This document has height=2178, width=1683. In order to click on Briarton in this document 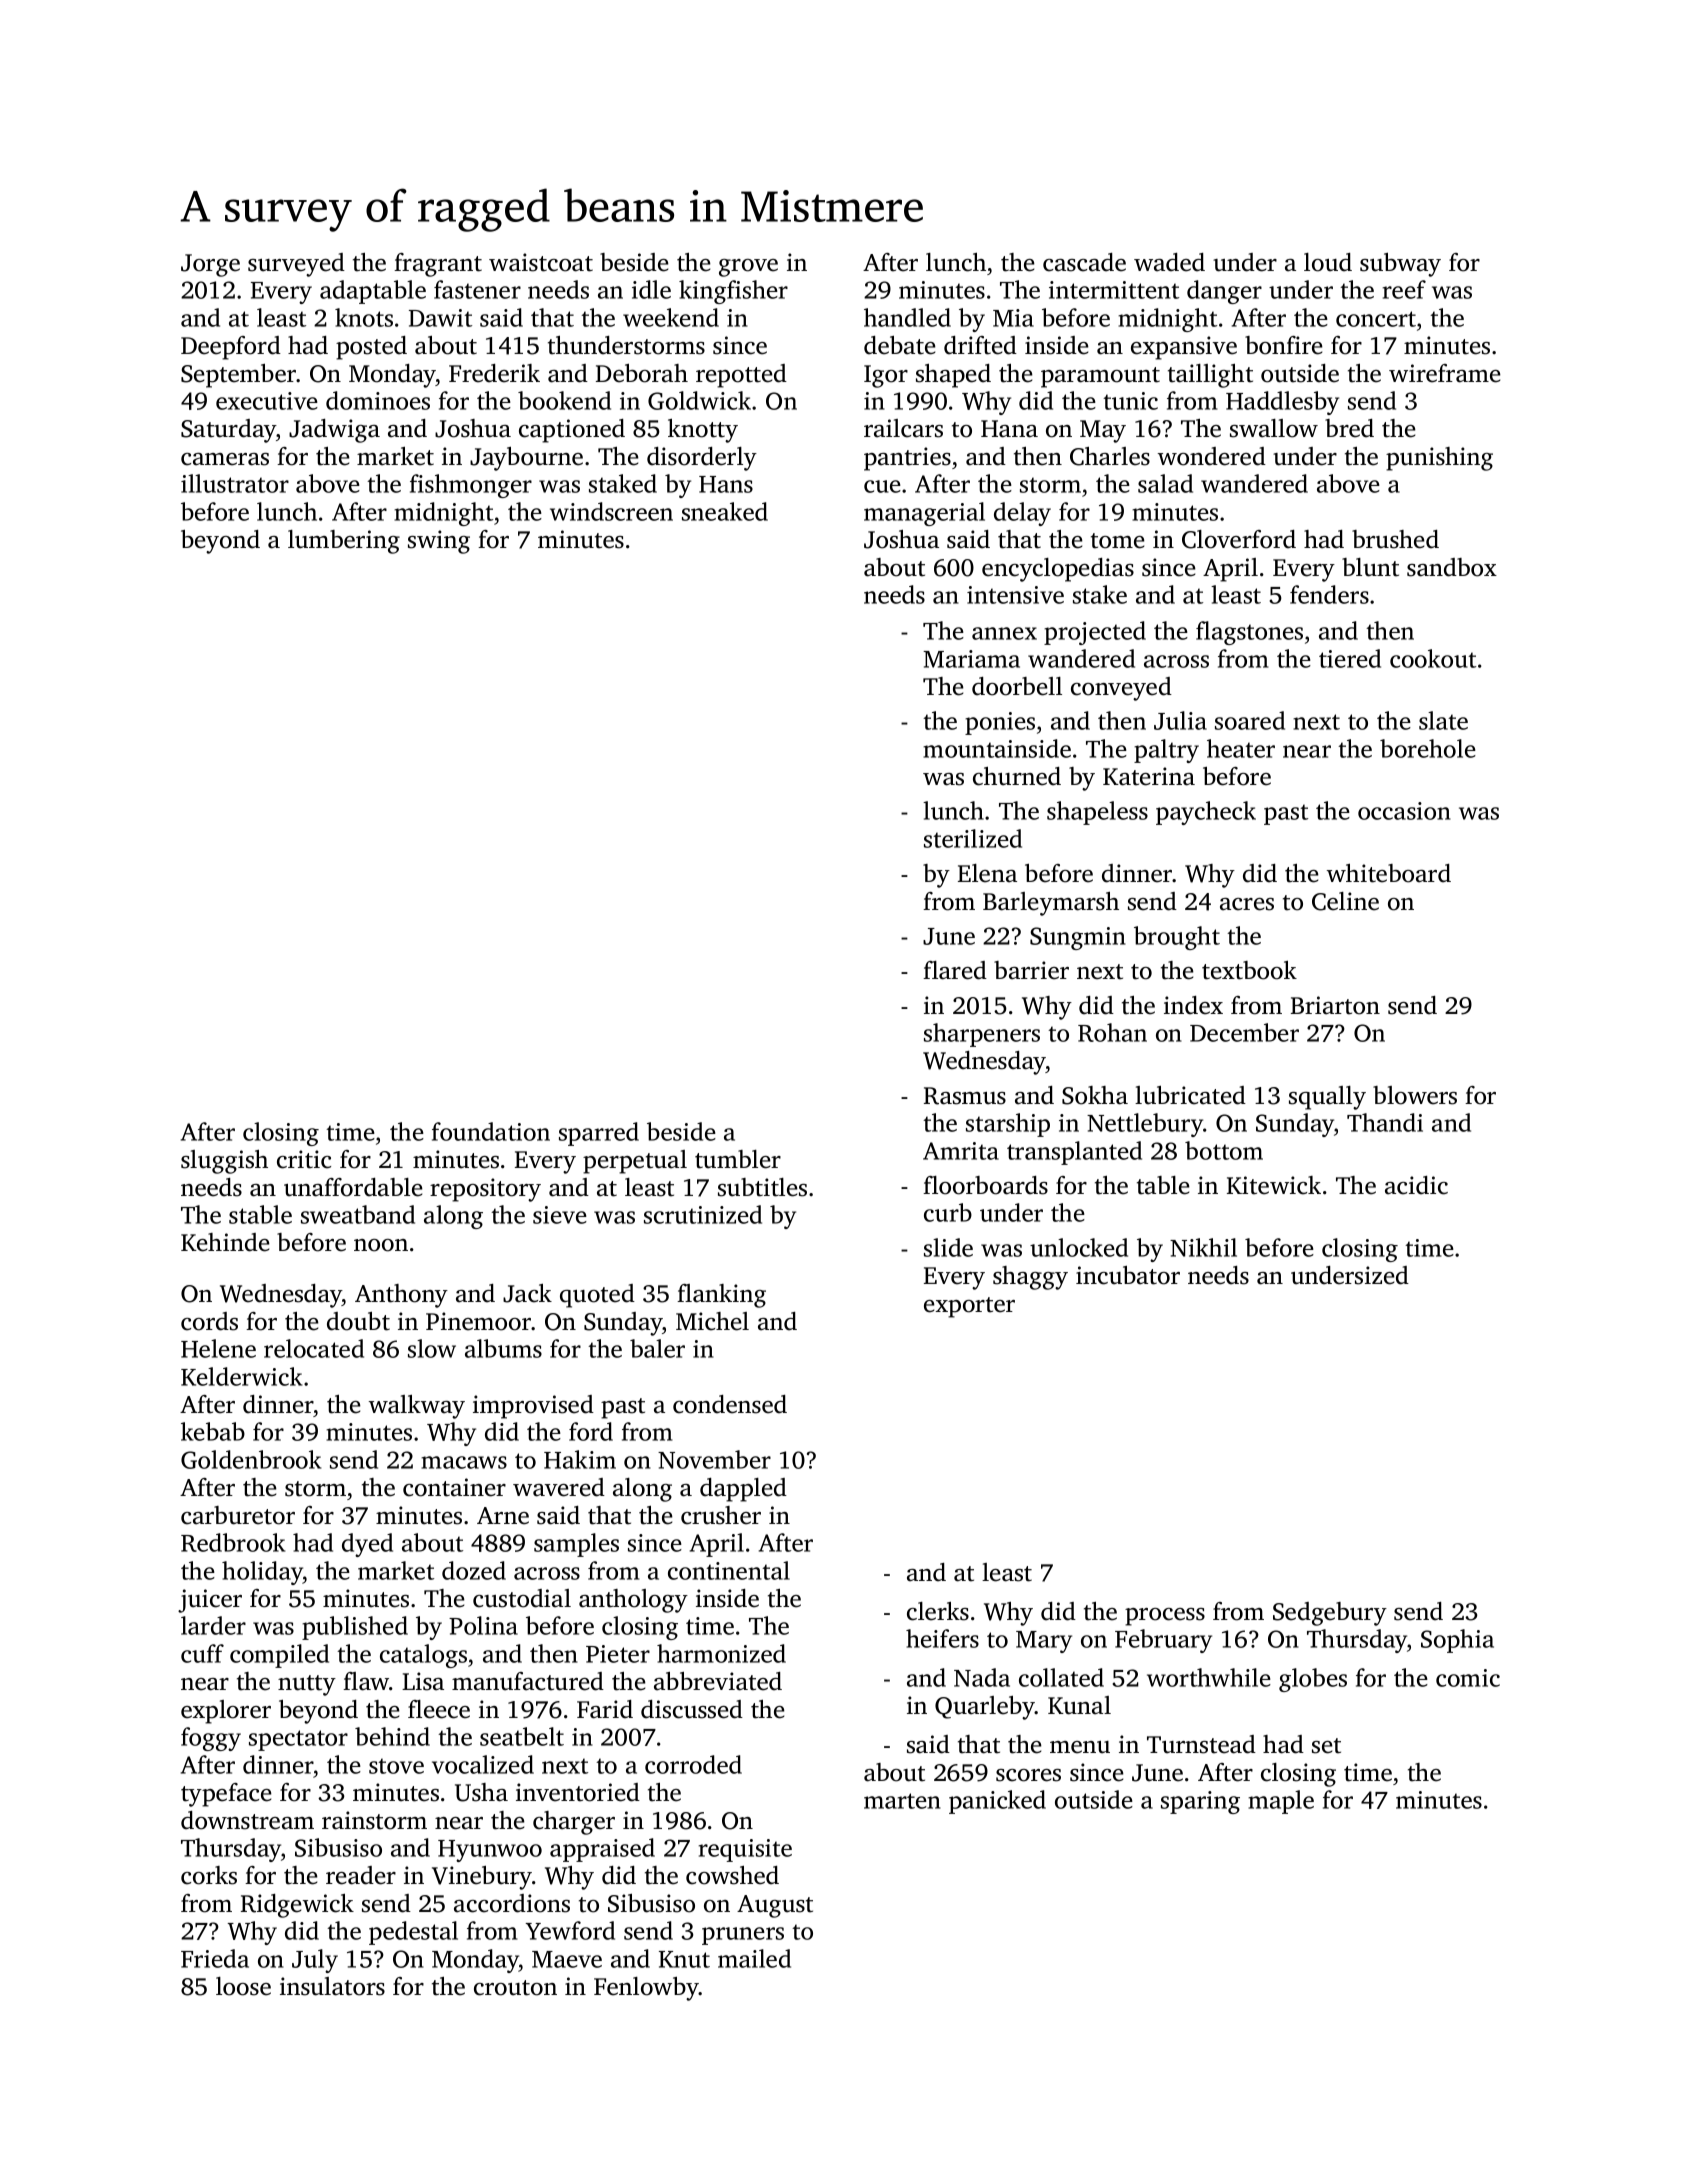, I will do `click(1335, 1005)`.
